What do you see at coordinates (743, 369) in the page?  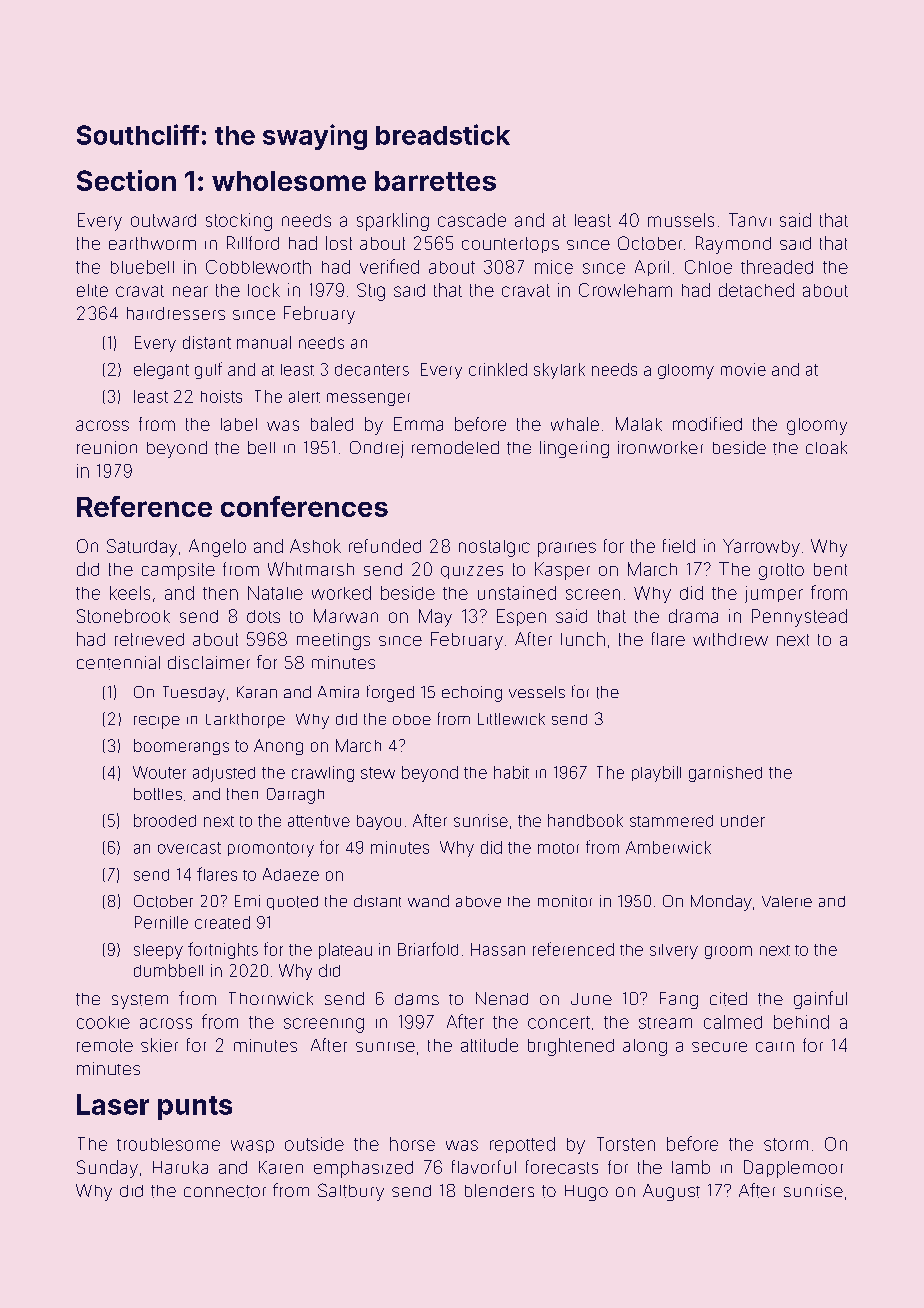 I see `movie` at bounding box center [743, 369].
